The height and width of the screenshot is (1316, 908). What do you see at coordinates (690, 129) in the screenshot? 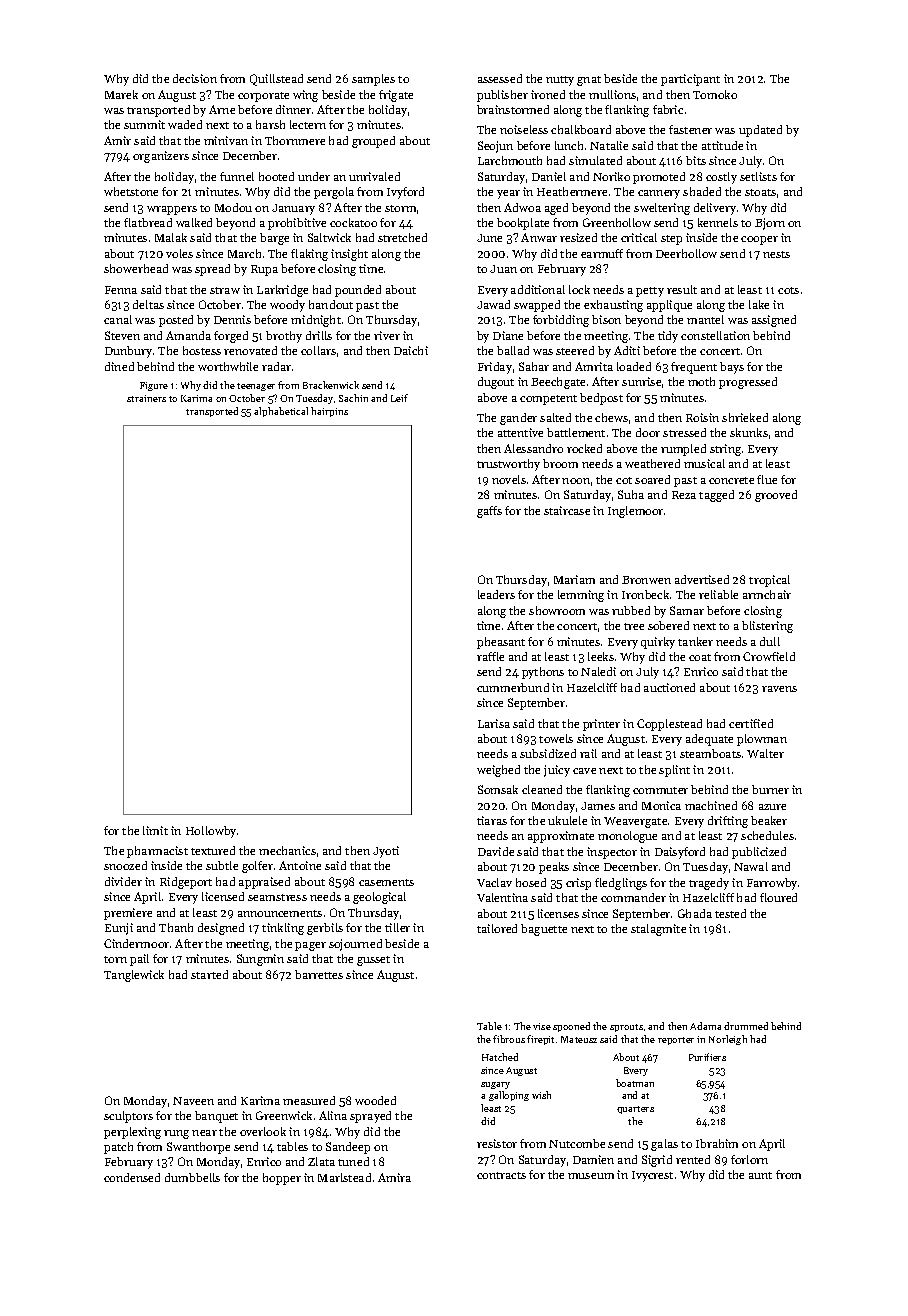
I see `fastener` at bounding box center [690, 129].
